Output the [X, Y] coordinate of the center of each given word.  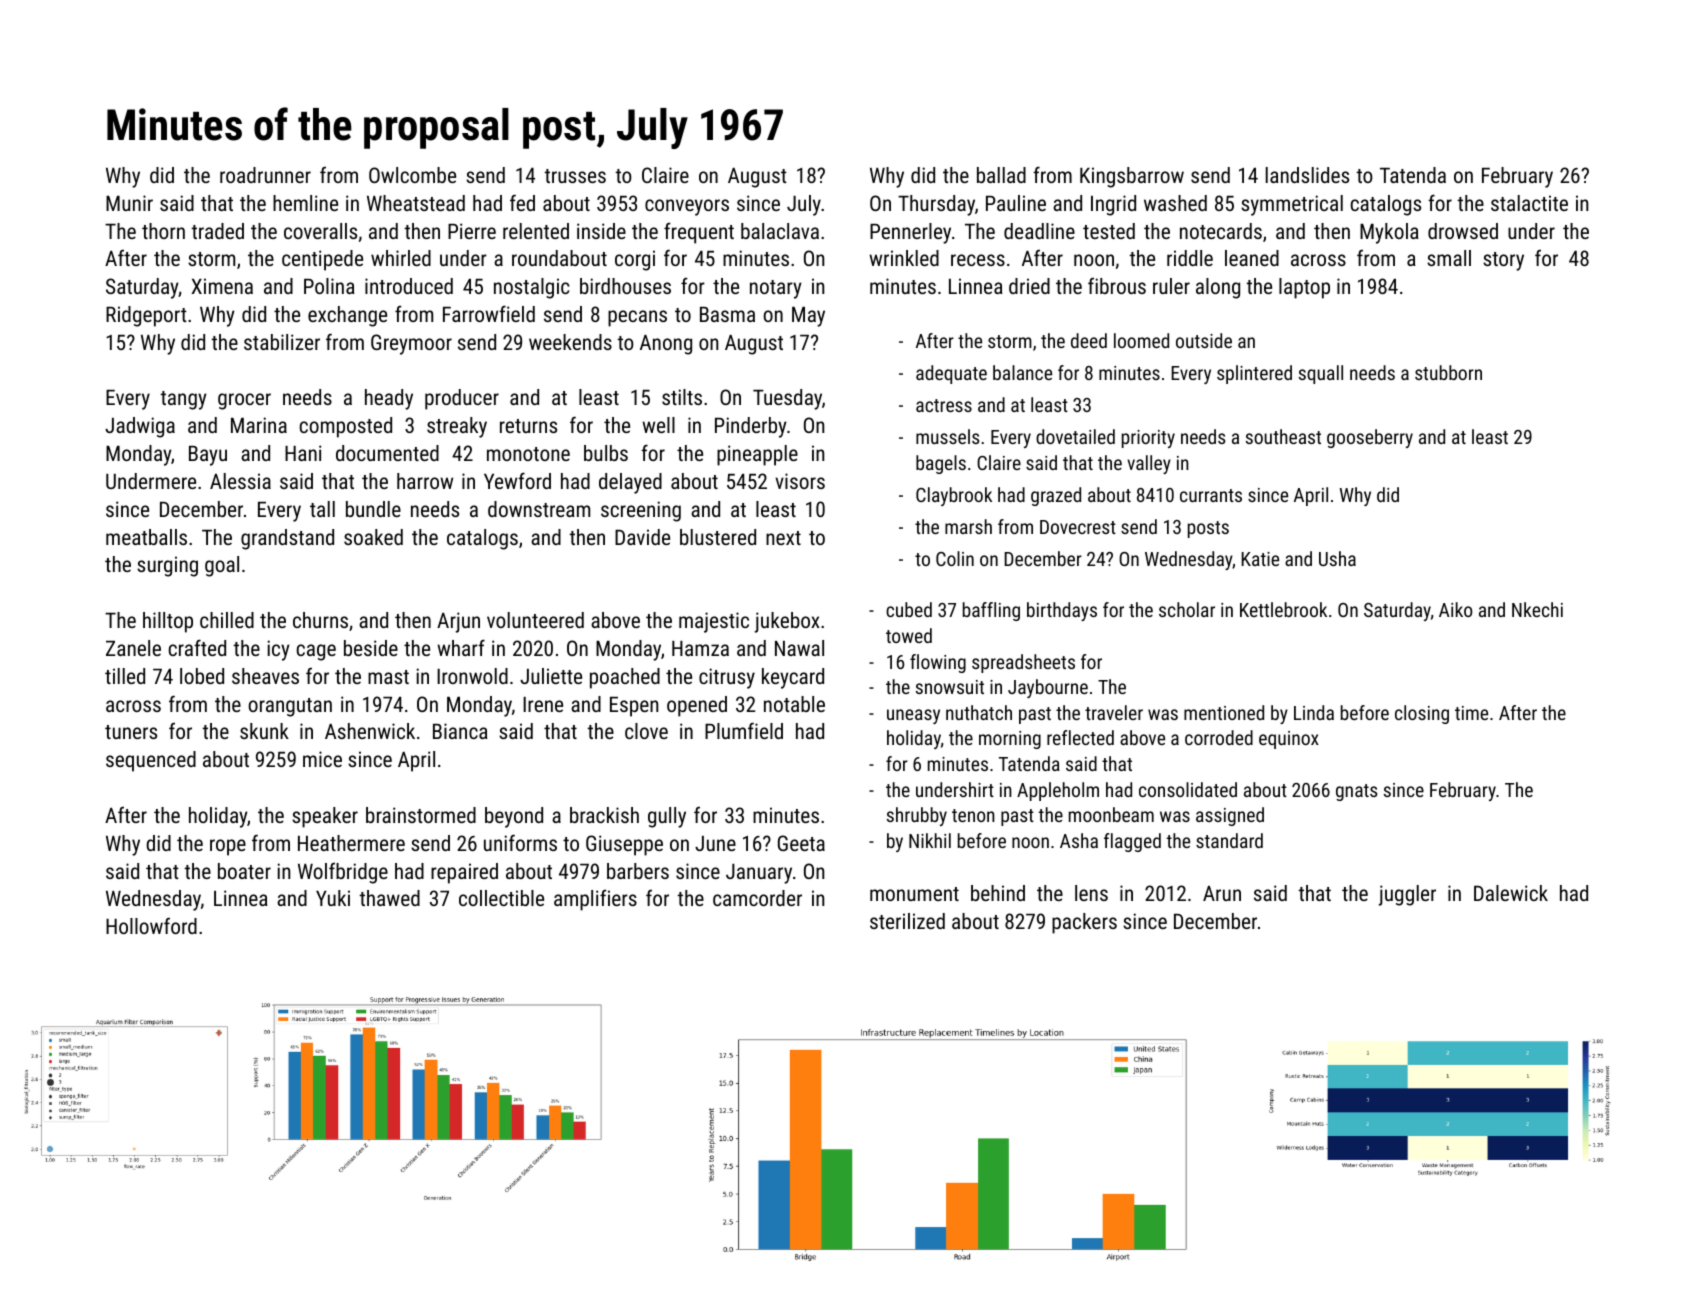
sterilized [907, 921]
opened [697, 706]
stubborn [1448, 372]
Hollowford [151, 926]
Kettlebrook [1283, 609]
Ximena [222, 286]
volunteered [535, 620]
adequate [951, 374]
